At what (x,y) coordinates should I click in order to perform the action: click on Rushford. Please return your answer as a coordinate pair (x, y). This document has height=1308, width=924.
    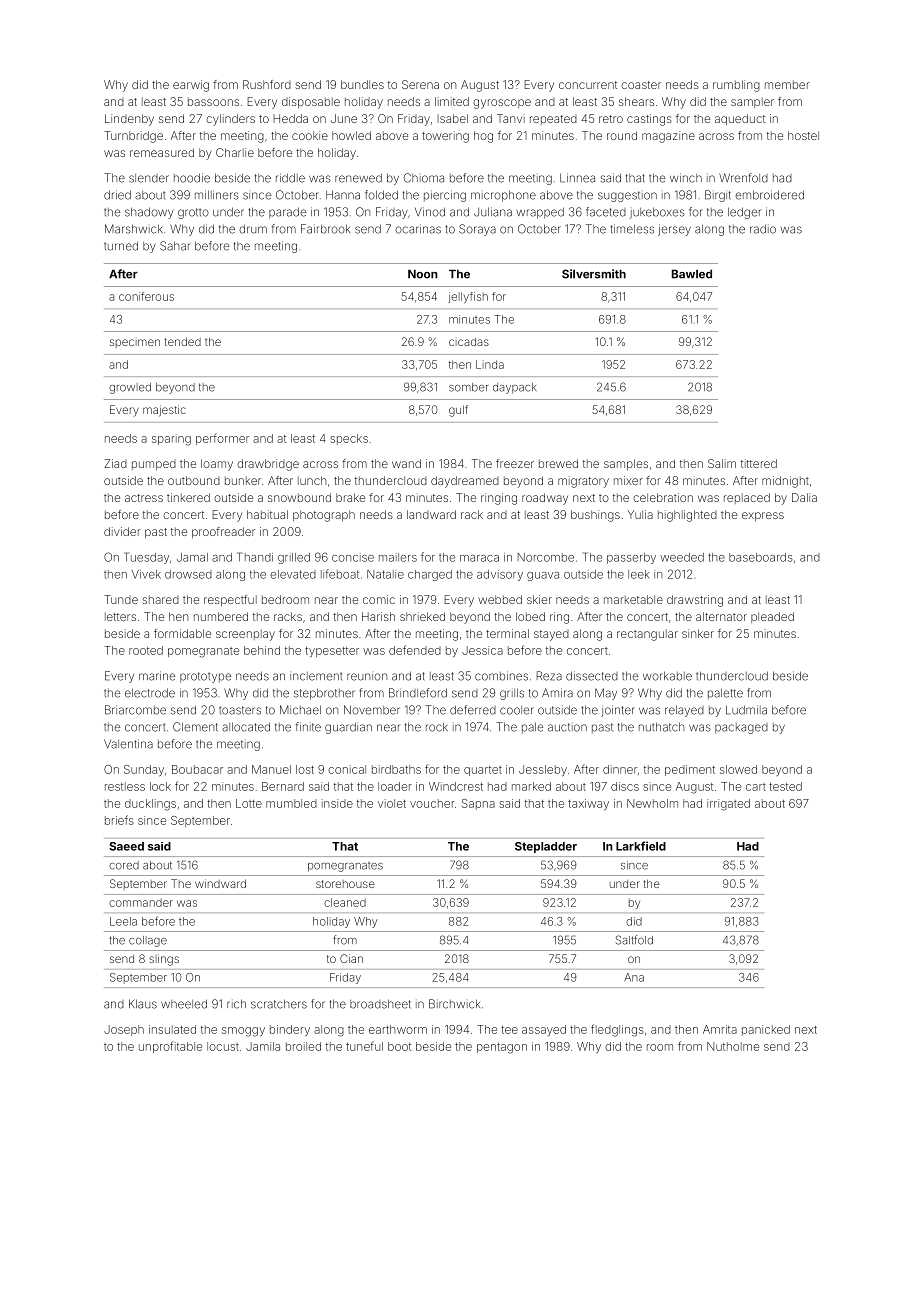
    Looking at the image, I should click on (267, 84).
